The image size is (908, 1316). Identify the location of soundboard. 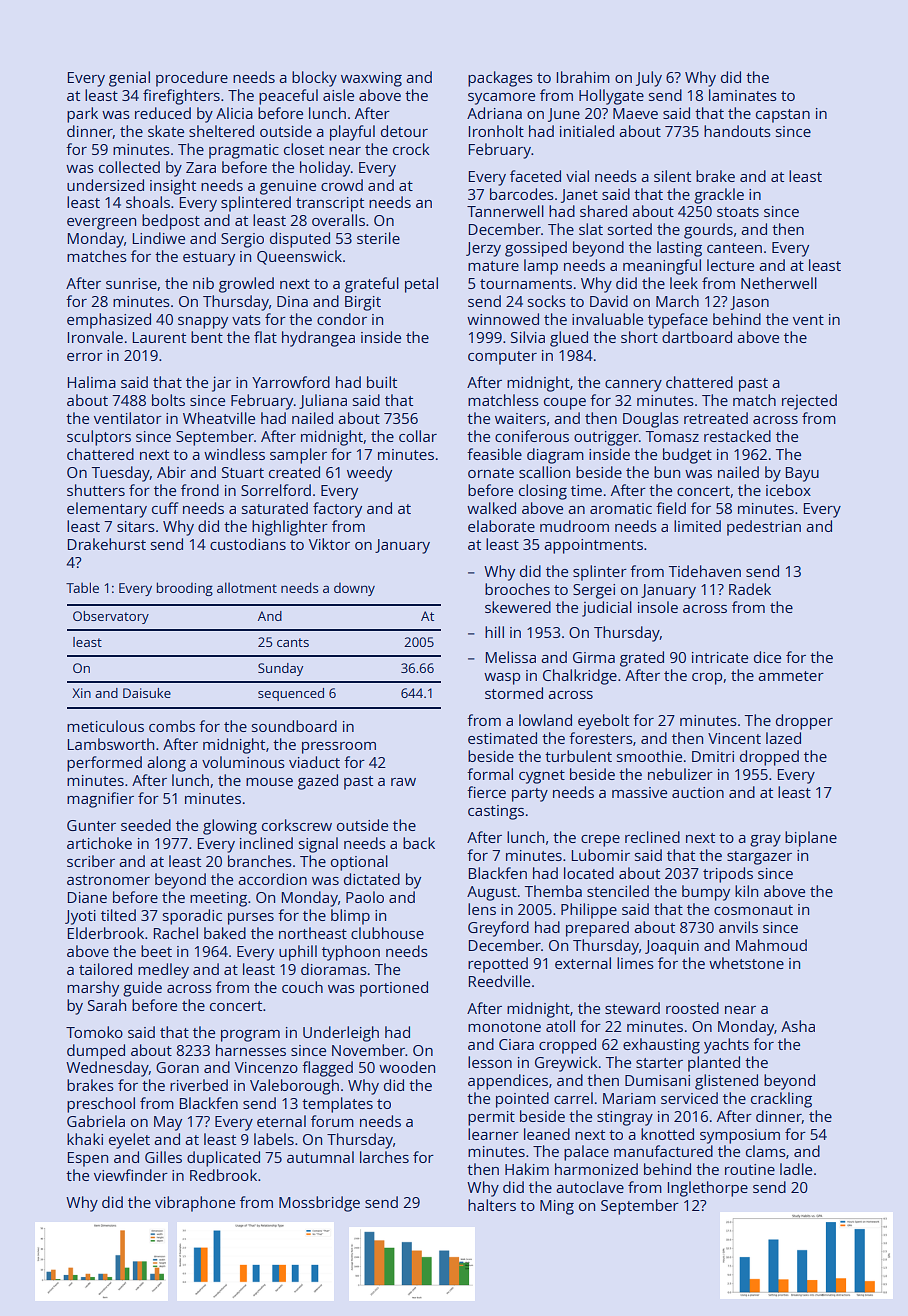
(294, 726).
